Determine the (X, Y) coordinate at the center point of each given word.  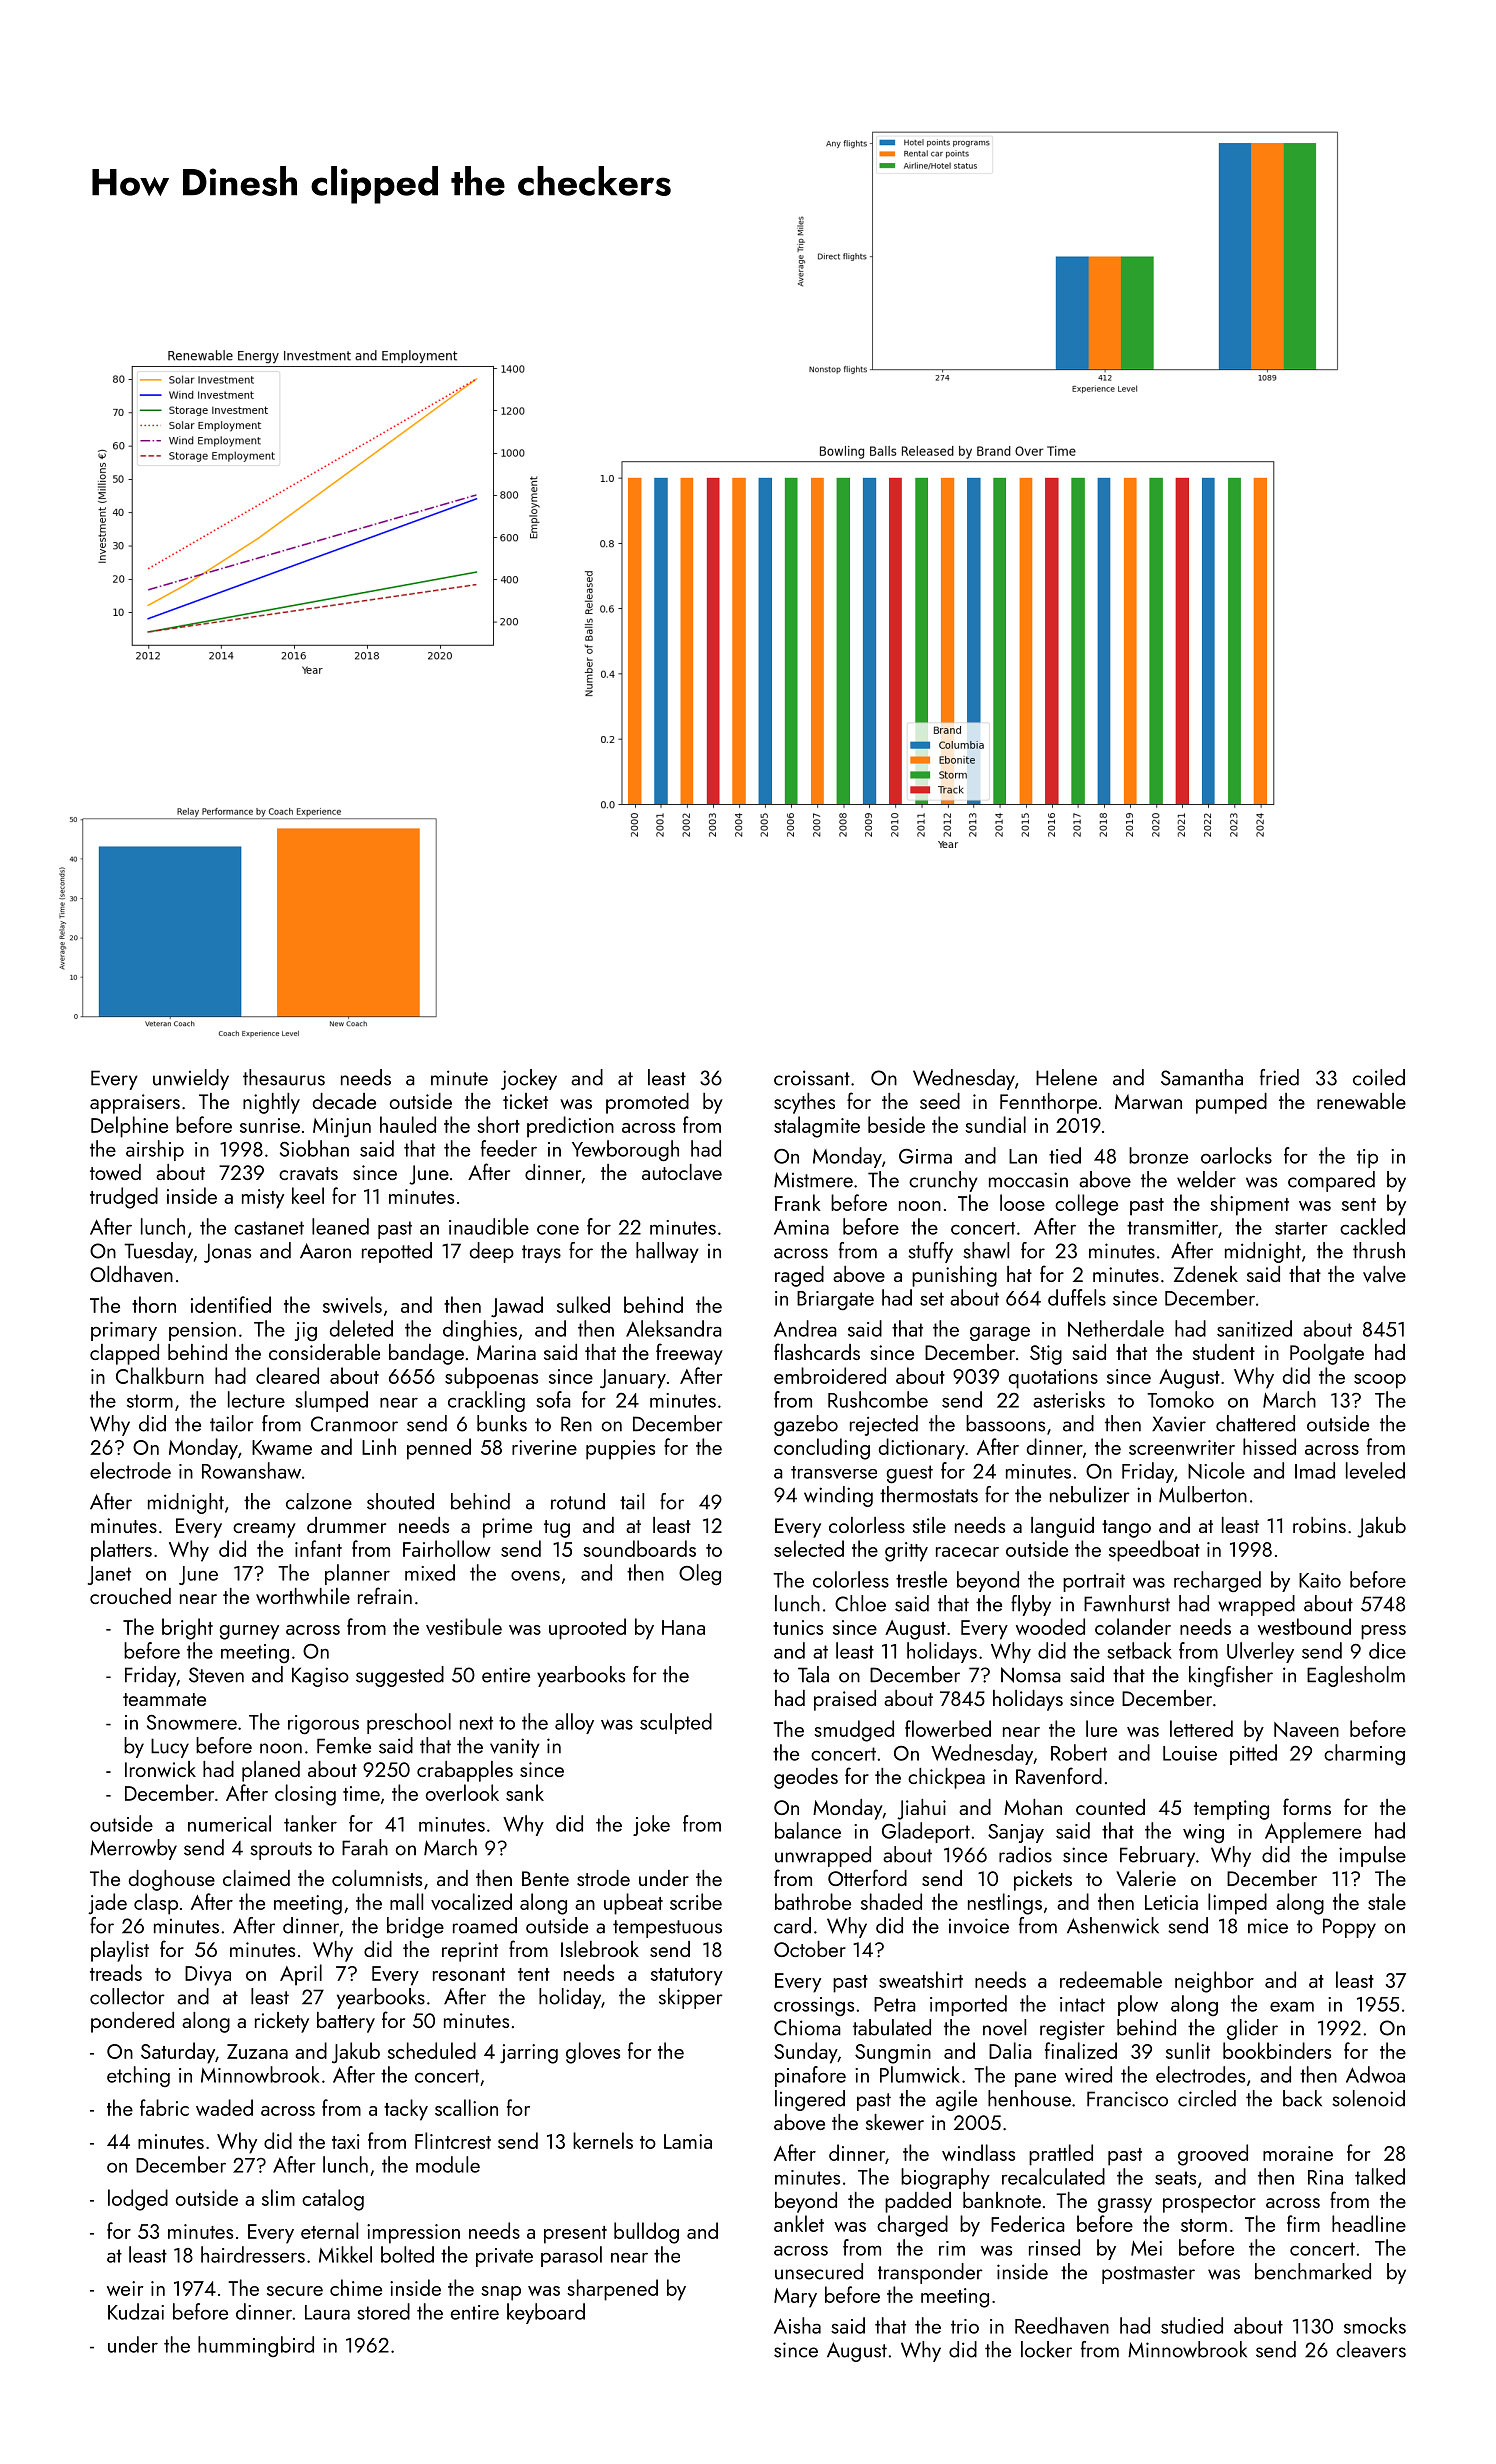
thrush (1379, 1250)
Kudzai (136, 2311)
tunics (798, 1627)
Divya (208, 1976)
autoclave (682, 1172)
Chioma (807, 2027)
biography (945, 2178)
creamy (264, 1530)
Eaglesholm (1356, 1676)
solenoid (1368, 2098)
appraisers (135, 1104)
